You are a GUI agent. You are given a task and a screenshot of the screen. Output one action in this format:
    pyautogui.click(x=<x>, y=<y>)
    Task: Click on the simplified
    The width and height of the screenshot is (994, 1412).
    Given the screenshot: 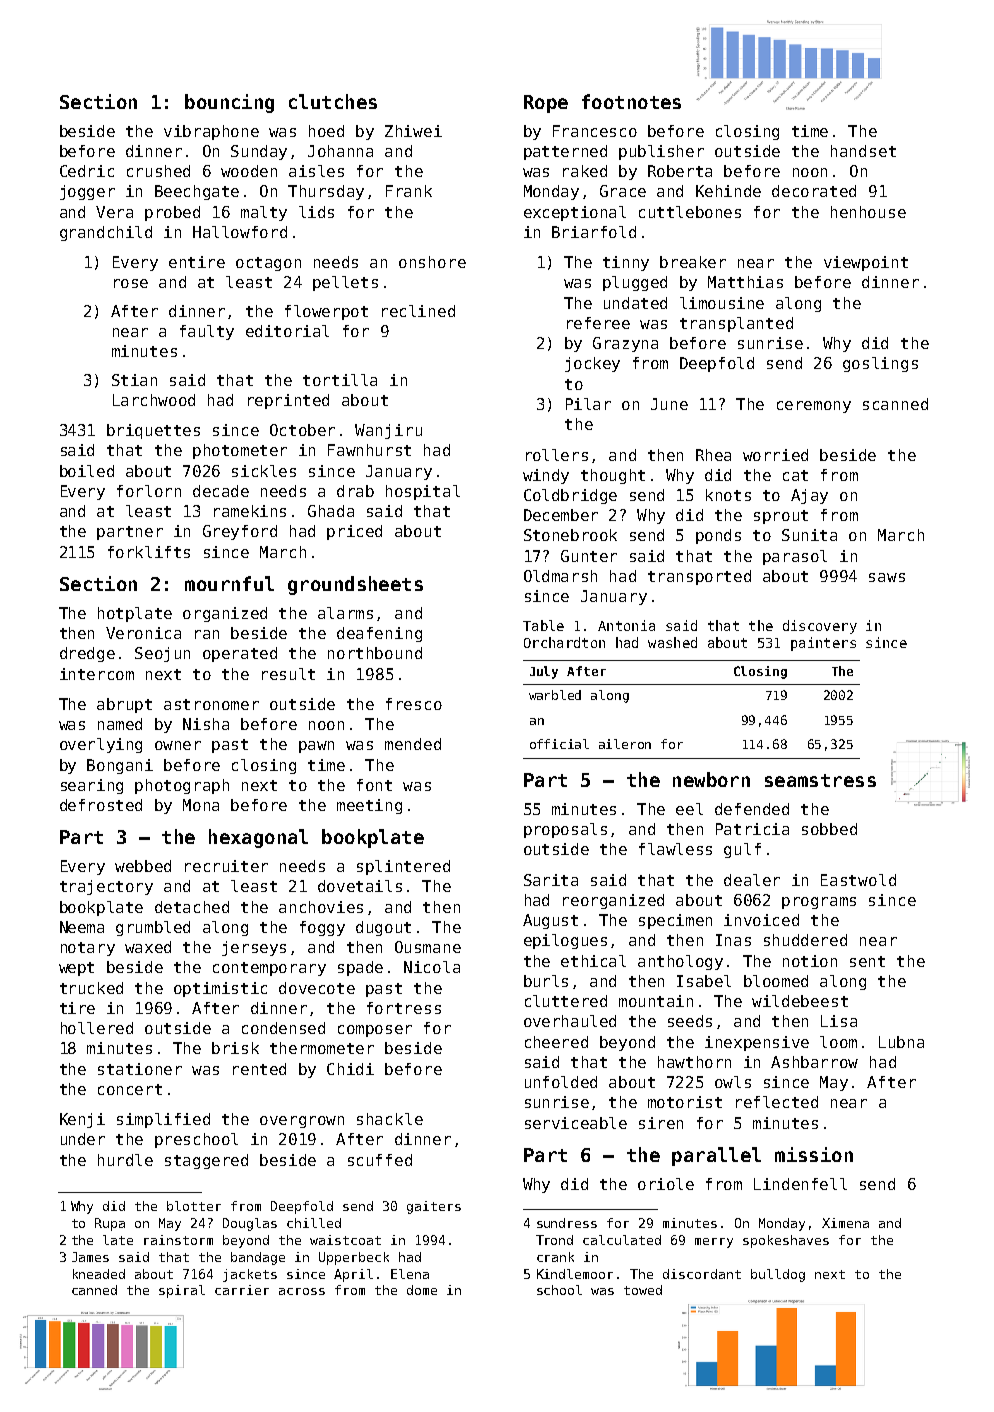 What is the action you would take?
    pyautogui.click(x=163, y=1120)
